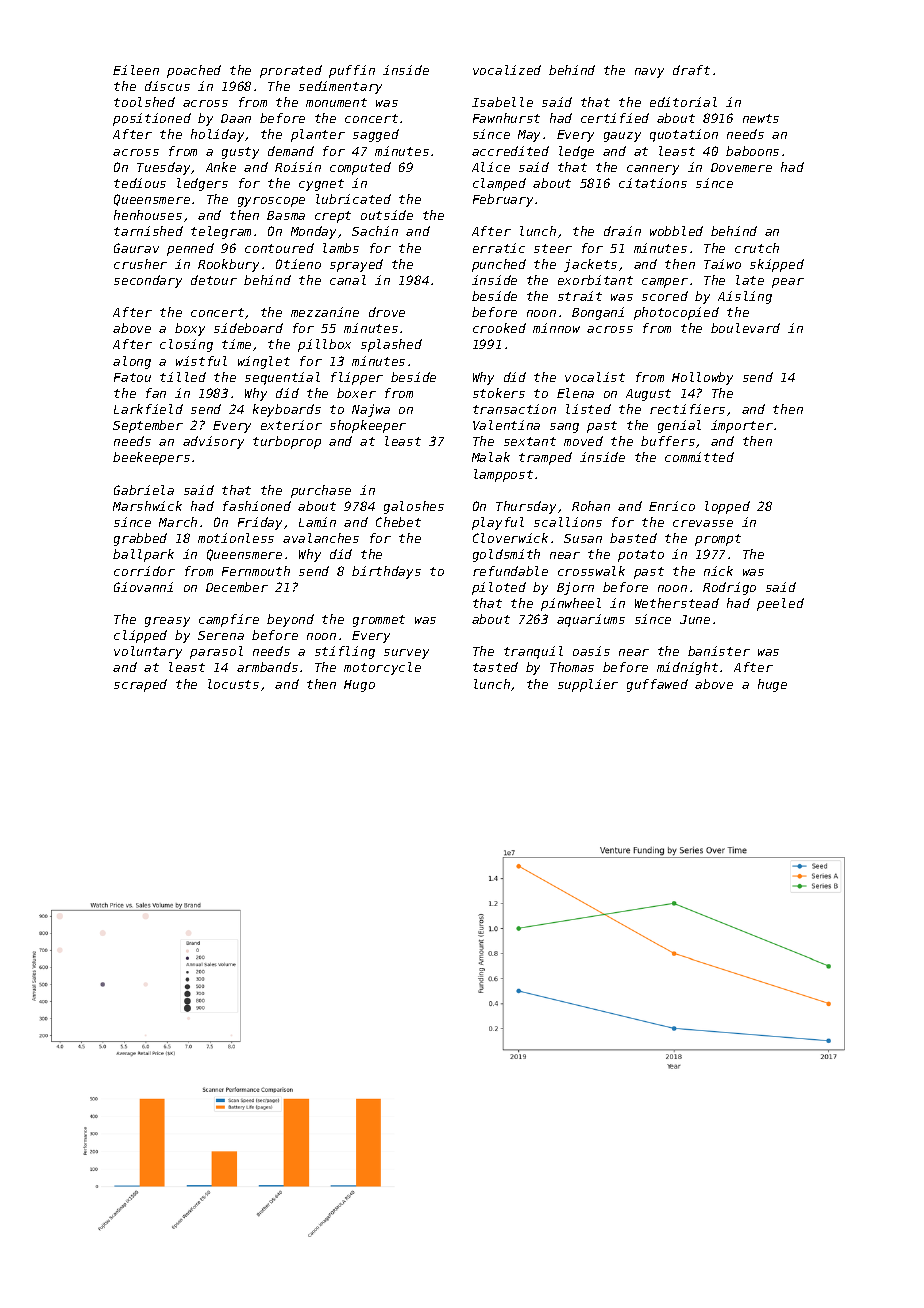  What do you see at coordinates (233, 684) in the page?
I see `locusts` at bounding box center [233, 684].
